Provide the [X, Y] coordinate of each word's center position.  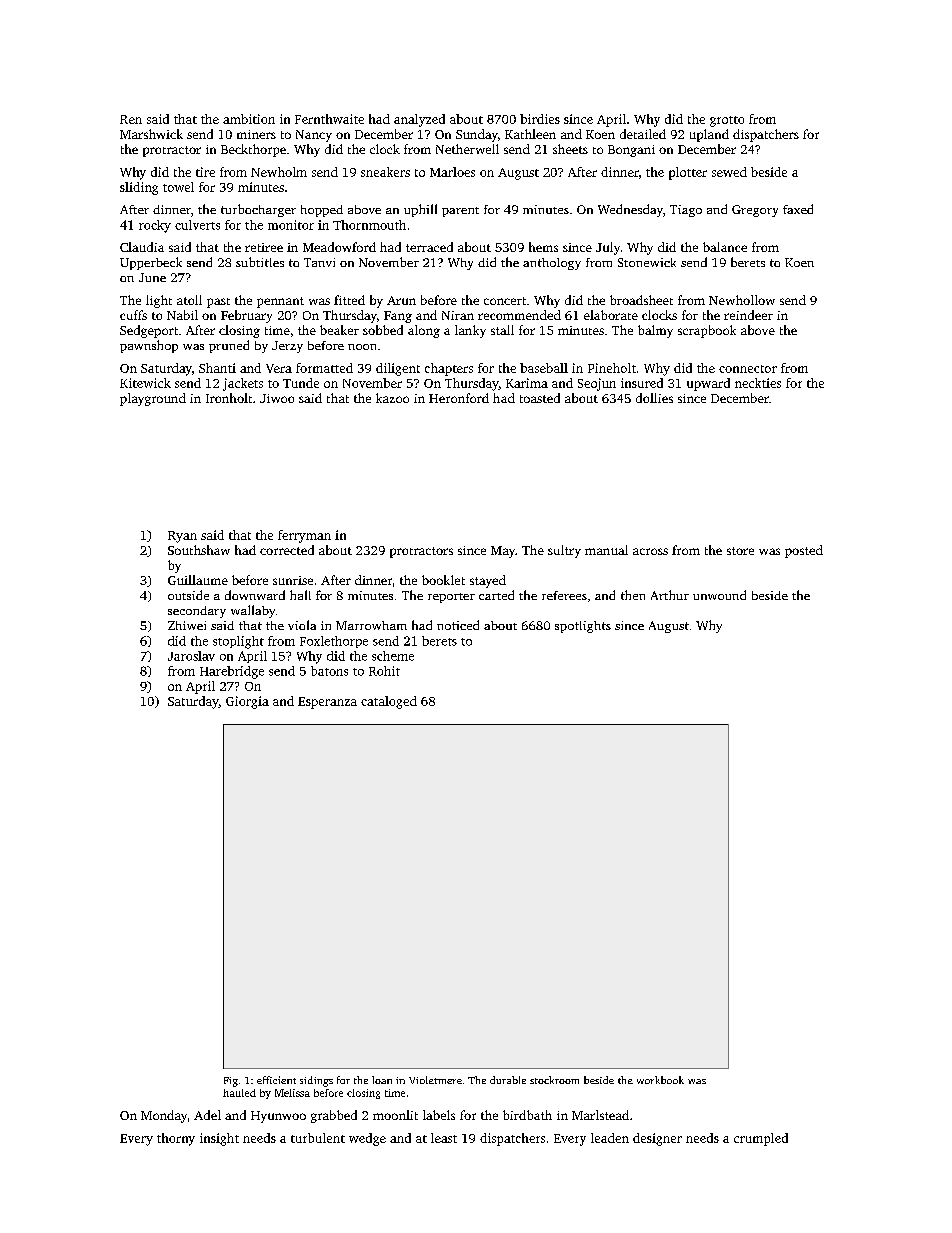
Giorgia [247, 702]
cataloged [389, 702]
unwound [719, 595]
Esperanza [327, 703]
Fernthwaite [329, 119]
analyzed [419, 120]
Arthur [670, 595]
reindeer [748, 315]
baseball [544, 368]
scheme [393, 656]
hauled [239, 1093]
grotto [727, 121]
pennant [280, 302]
